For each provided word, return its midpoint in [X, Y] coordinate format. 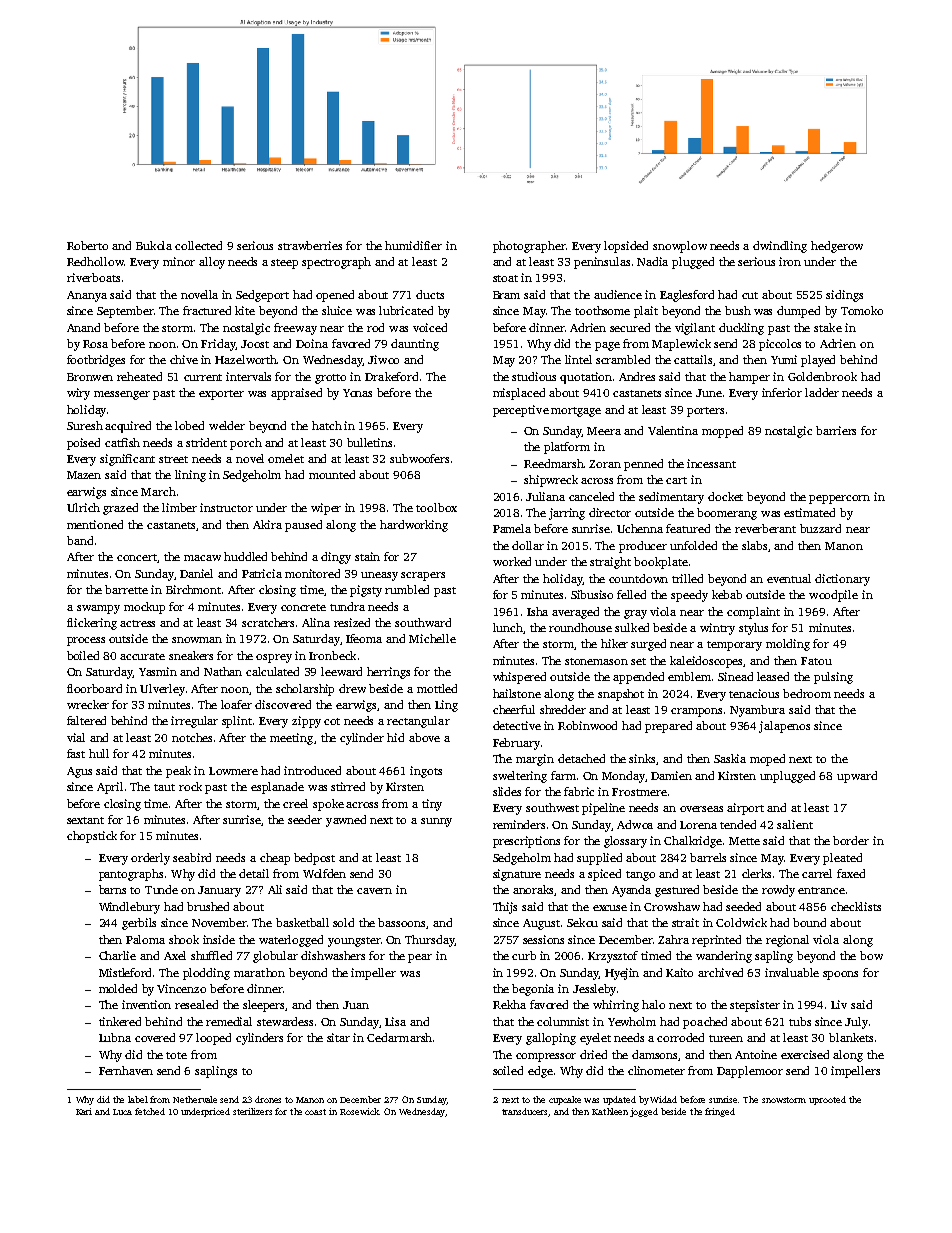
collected [198, 245]
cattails [693, 359]
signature [517, 875]
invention [146, 1004]
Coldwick [741, 922]
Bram [506, 295]
